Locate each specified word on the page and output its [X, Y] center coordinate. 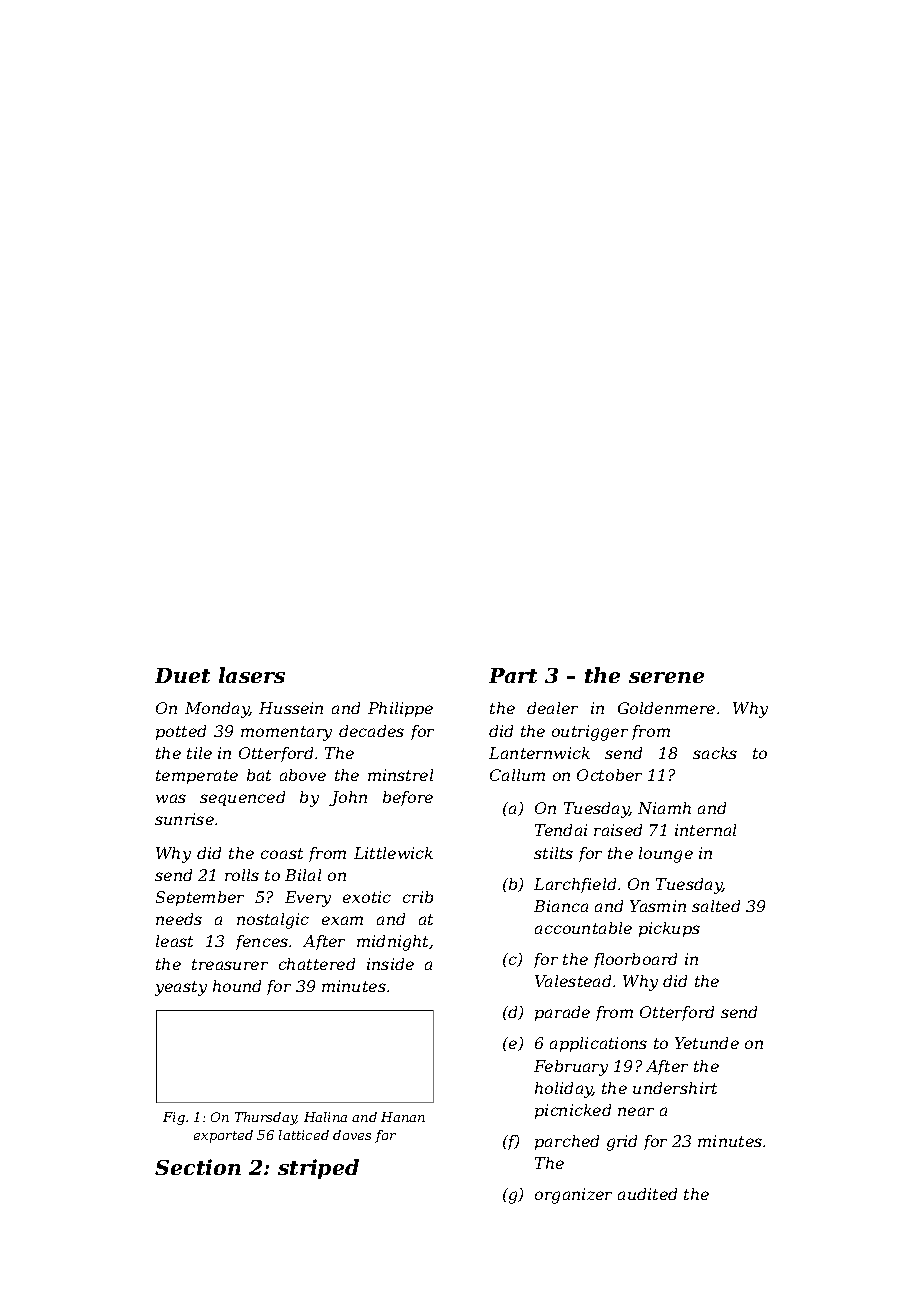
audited [647, 1194]
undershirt [675, 1088]
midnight [393, 943]
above [303, 775]
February [571, 1068]
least [174, 941]
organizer [573, 1196]
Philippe [400, 709]
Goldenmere [666, 708]
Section [198, 1167]
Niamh [664, 808]
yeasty [181, 988]
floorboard [635, 960]
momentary [286, 733]
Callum [517, 775]
